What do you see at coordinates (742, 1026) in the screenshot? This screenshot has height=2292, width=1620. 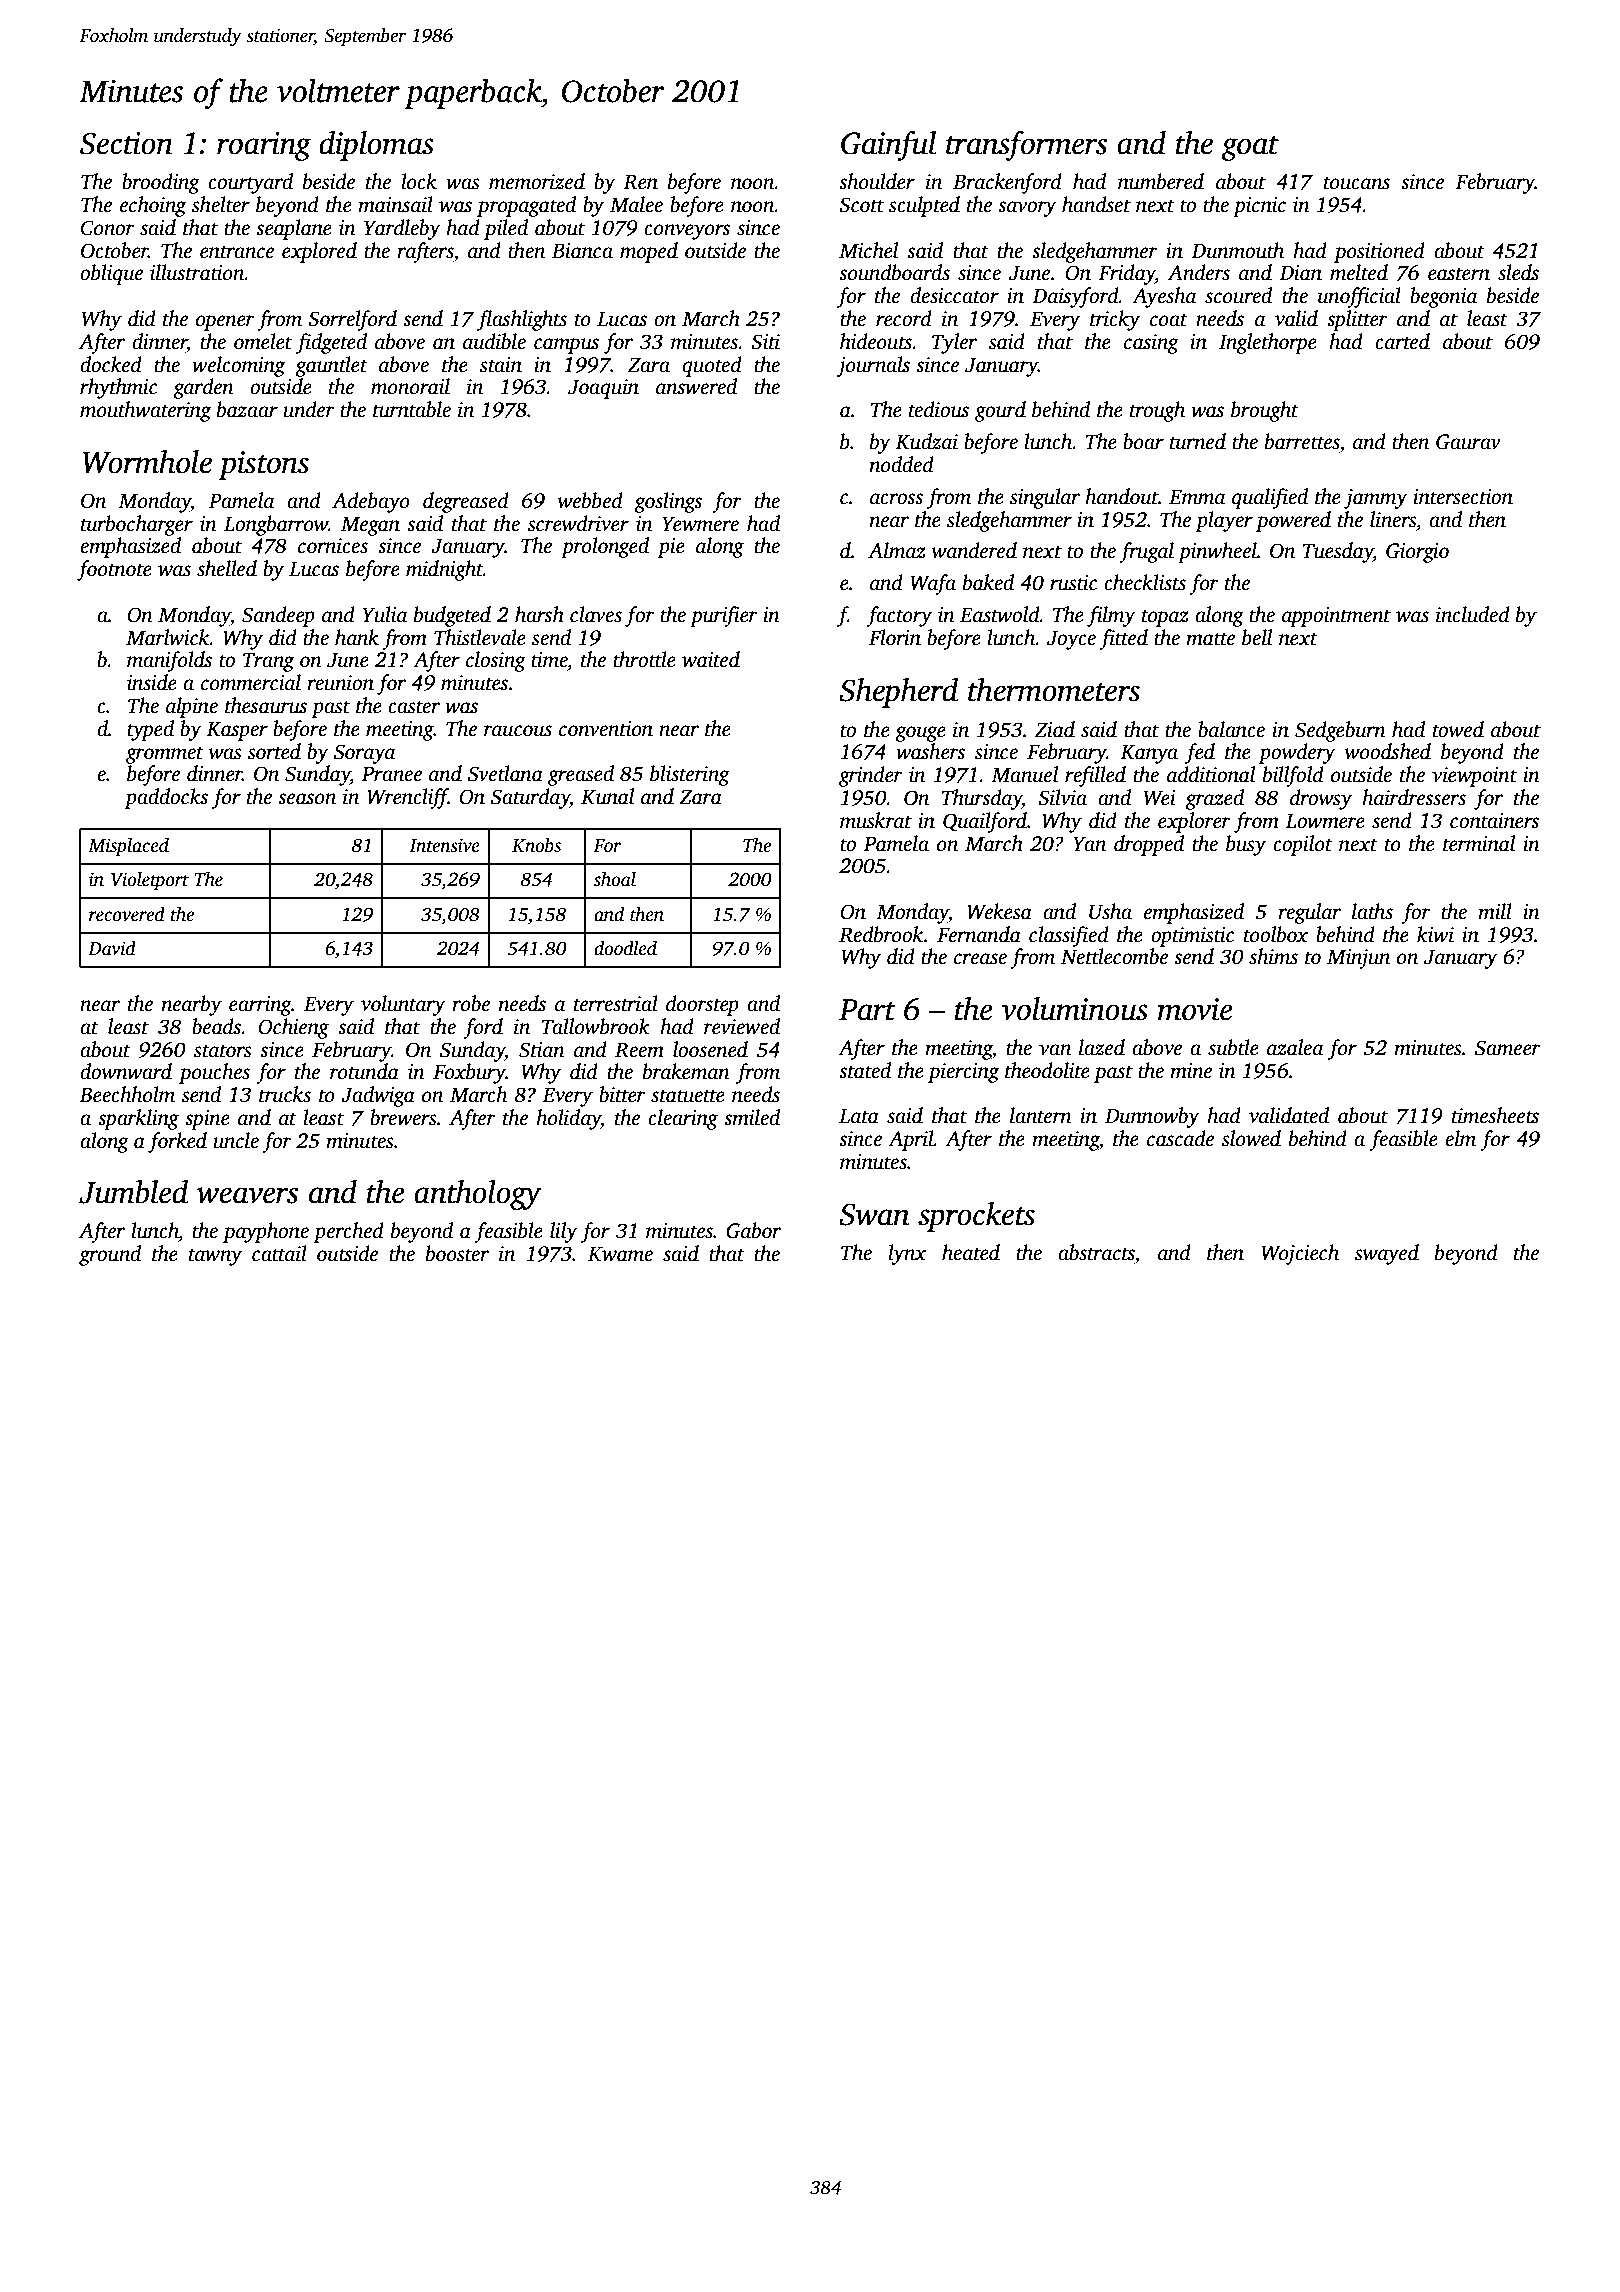 I see `reviewed` at bounding box center [742, 1026].
